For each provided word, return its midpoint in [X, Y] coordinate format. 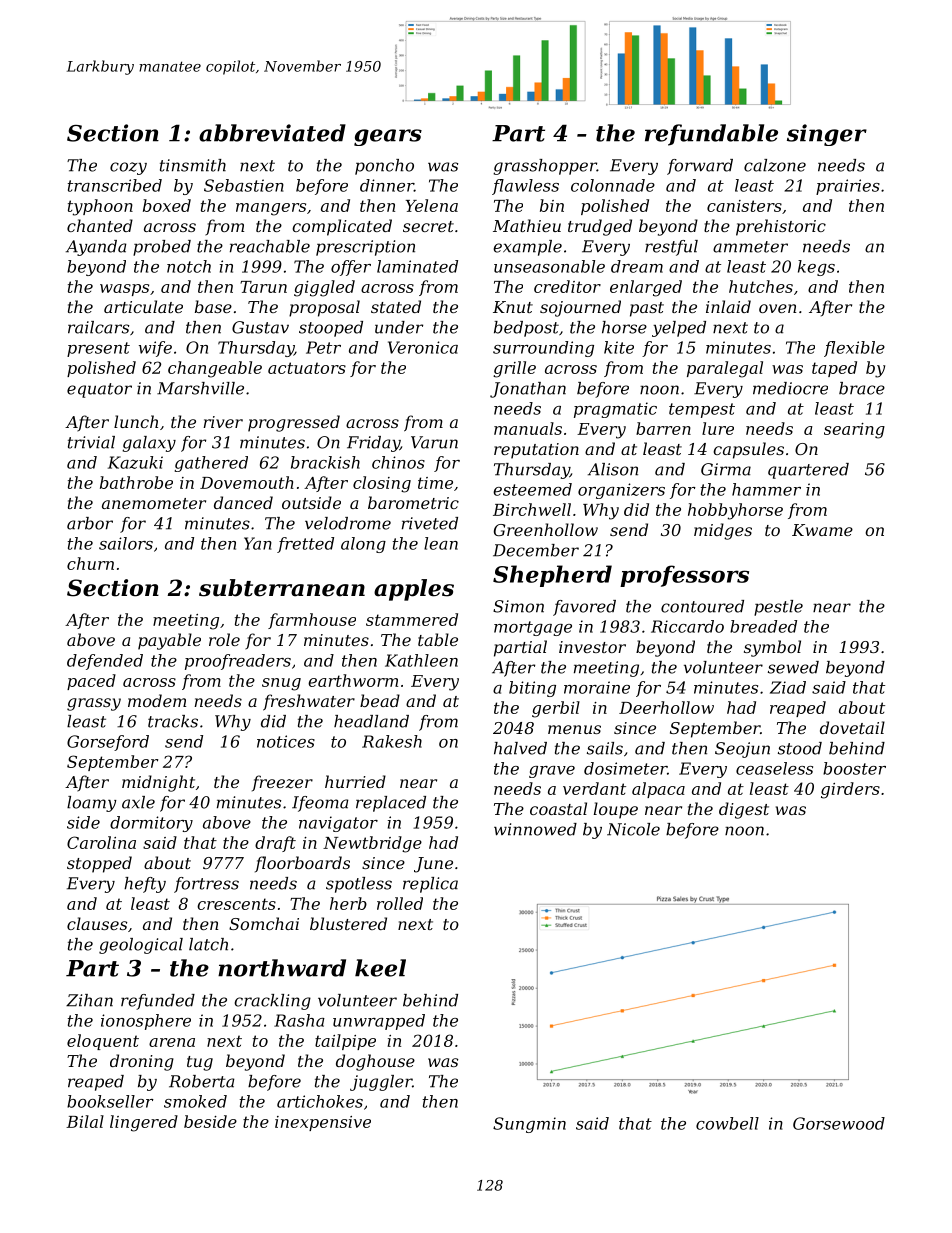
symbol [772, 648]
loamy [92, 804]
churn [90, 563]
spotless [359, 885]
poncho [384, 167]
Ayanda [96, 248]
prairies [848, 187]
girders [850, 790]
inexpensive [323, 1123]
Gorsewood [839, 1123]
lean [441, 543]
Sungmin [529, 1125]
